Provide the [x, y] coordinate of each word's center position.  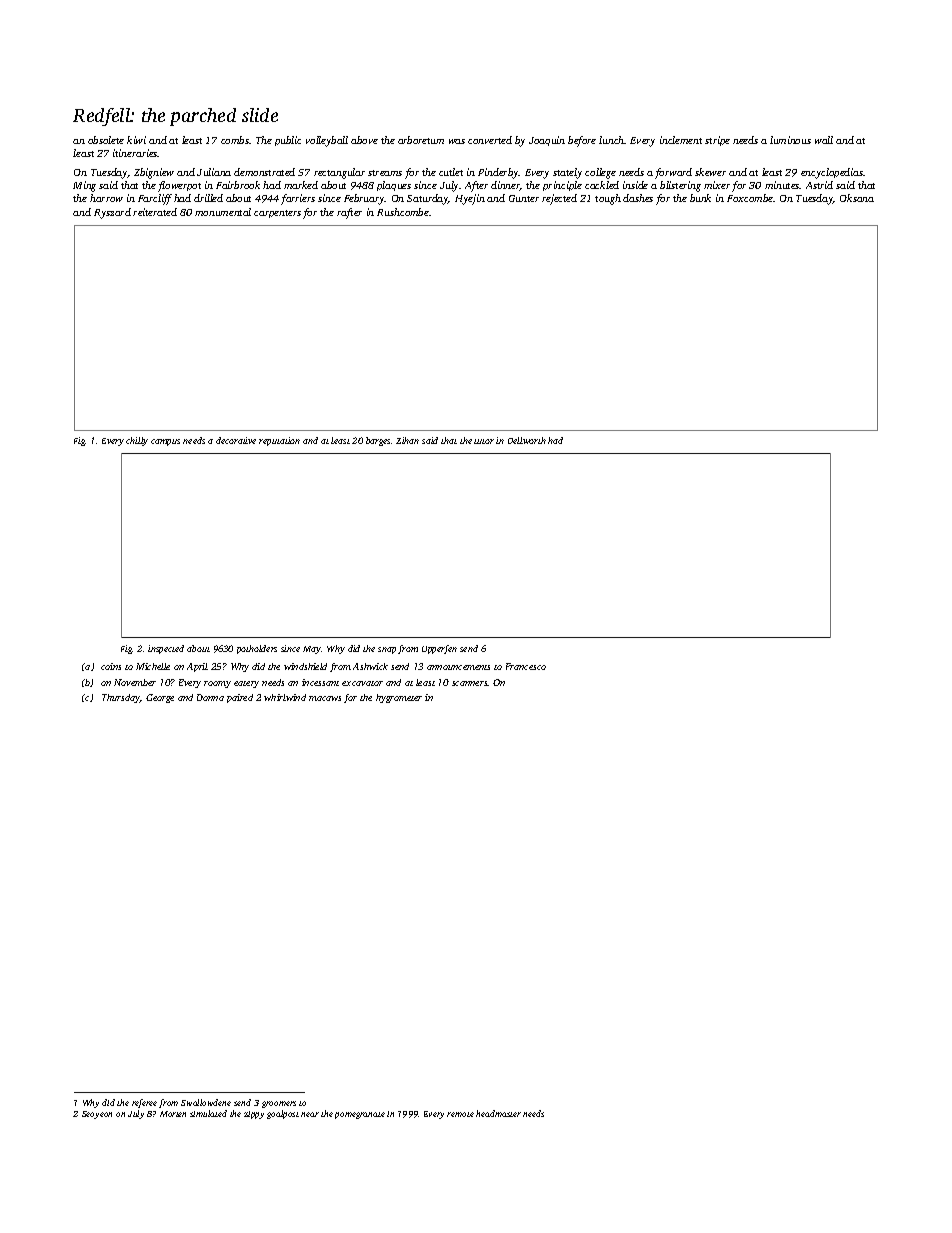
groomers [279, 1104]
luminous [790, 140]
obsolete [106, 140]
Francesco [526, 666]
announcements [458, 667]
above [364, 140]
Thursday [121, 698]
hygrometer [399, 698]
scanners [470, 683]
